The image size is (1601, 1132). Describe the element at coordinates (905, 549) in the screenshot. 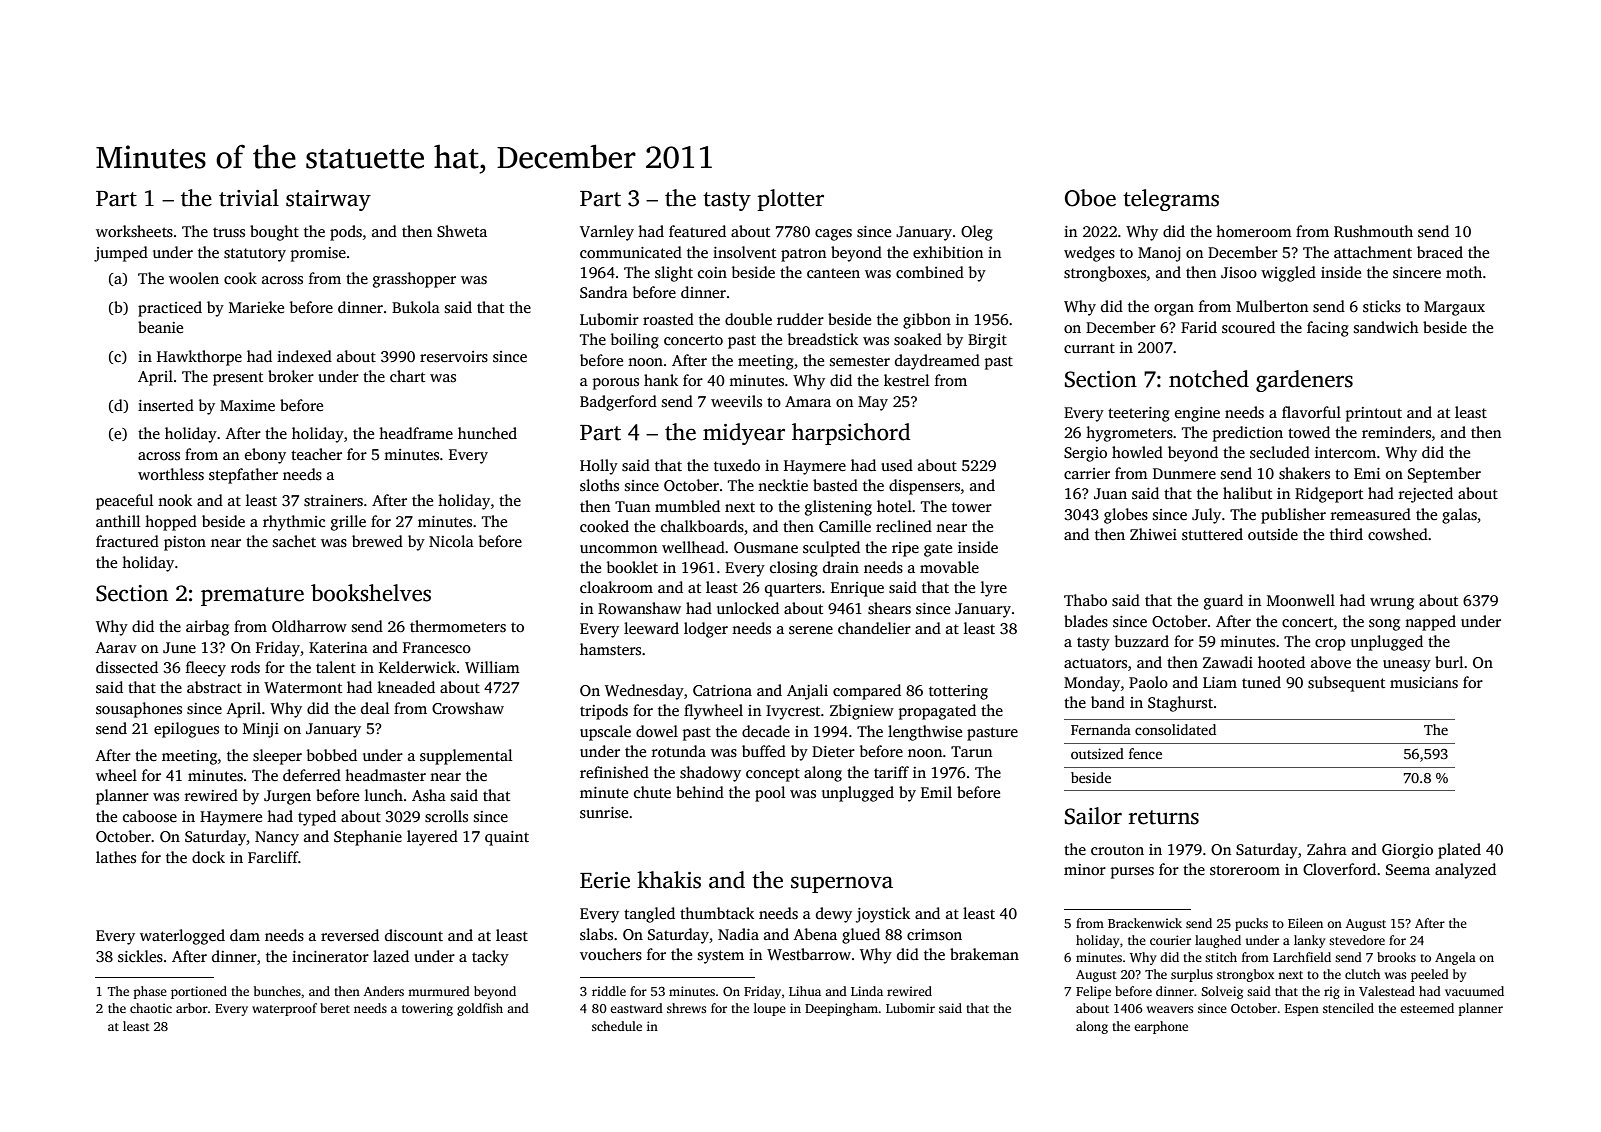

I see `ripe` at that location.
